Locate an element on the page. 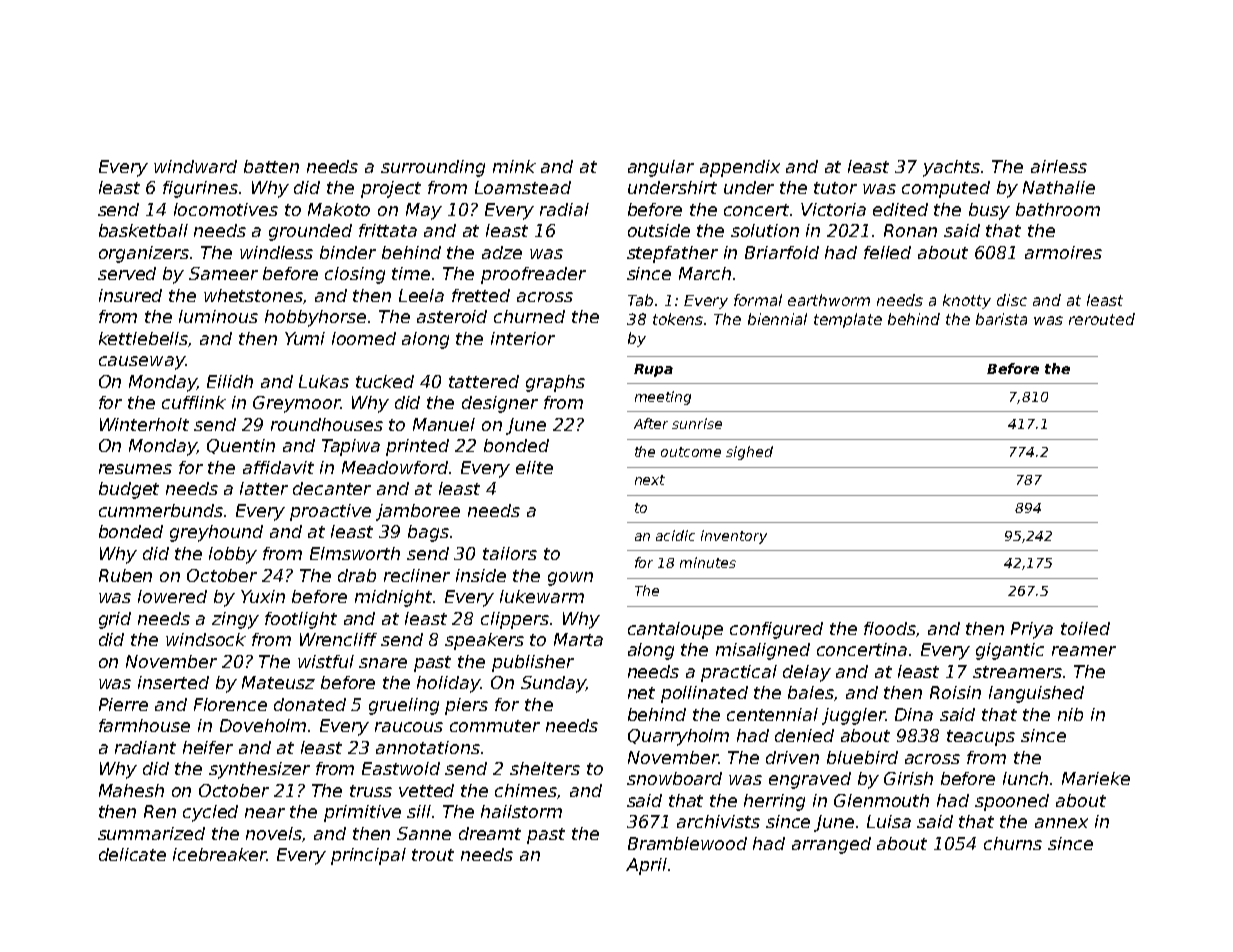 The width and height of the document is (1233, 952). shelters is located at coordinates (545, 768).
